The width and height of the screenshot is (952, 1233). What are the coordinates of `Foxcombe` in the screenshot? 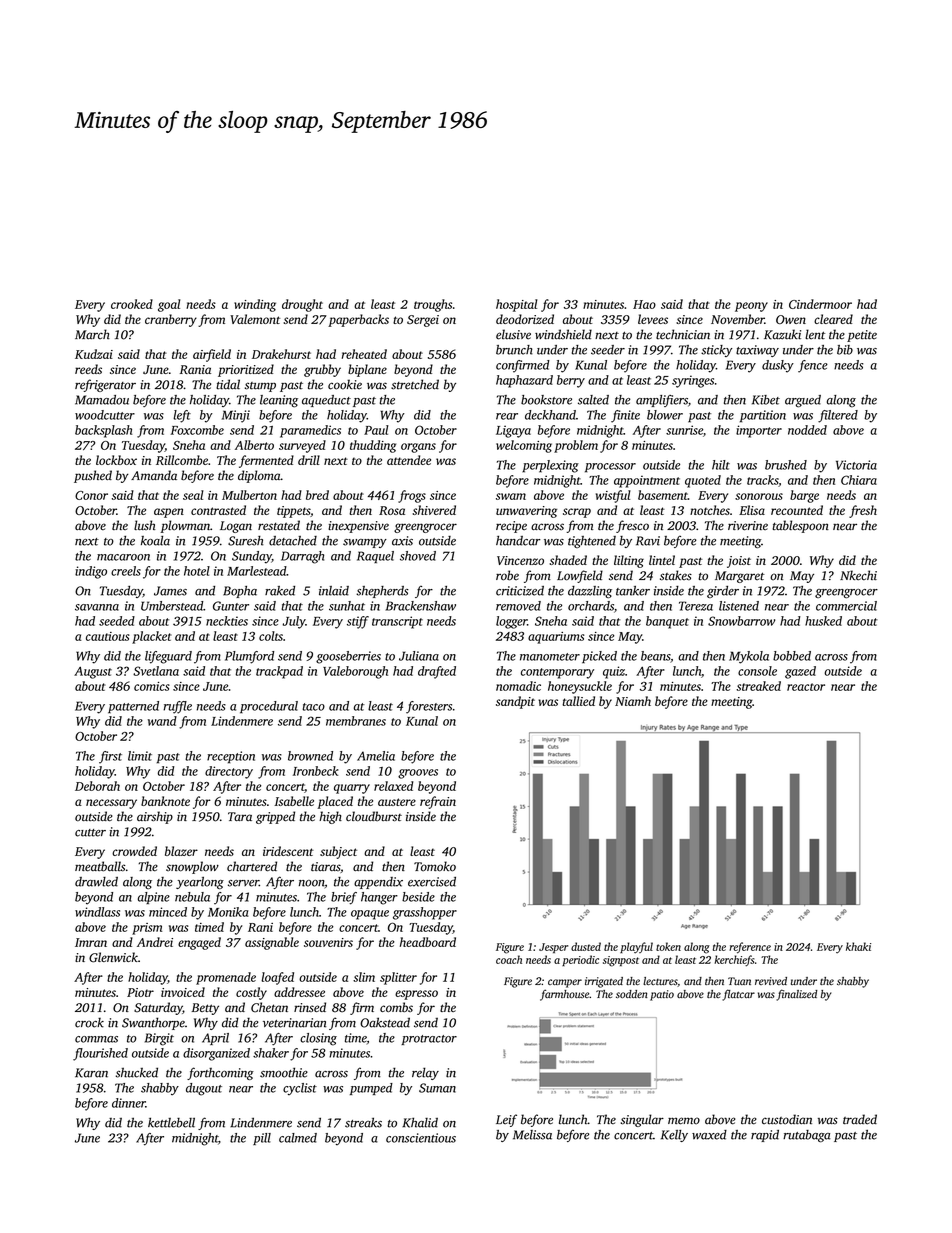 It's located at (197, 430).
